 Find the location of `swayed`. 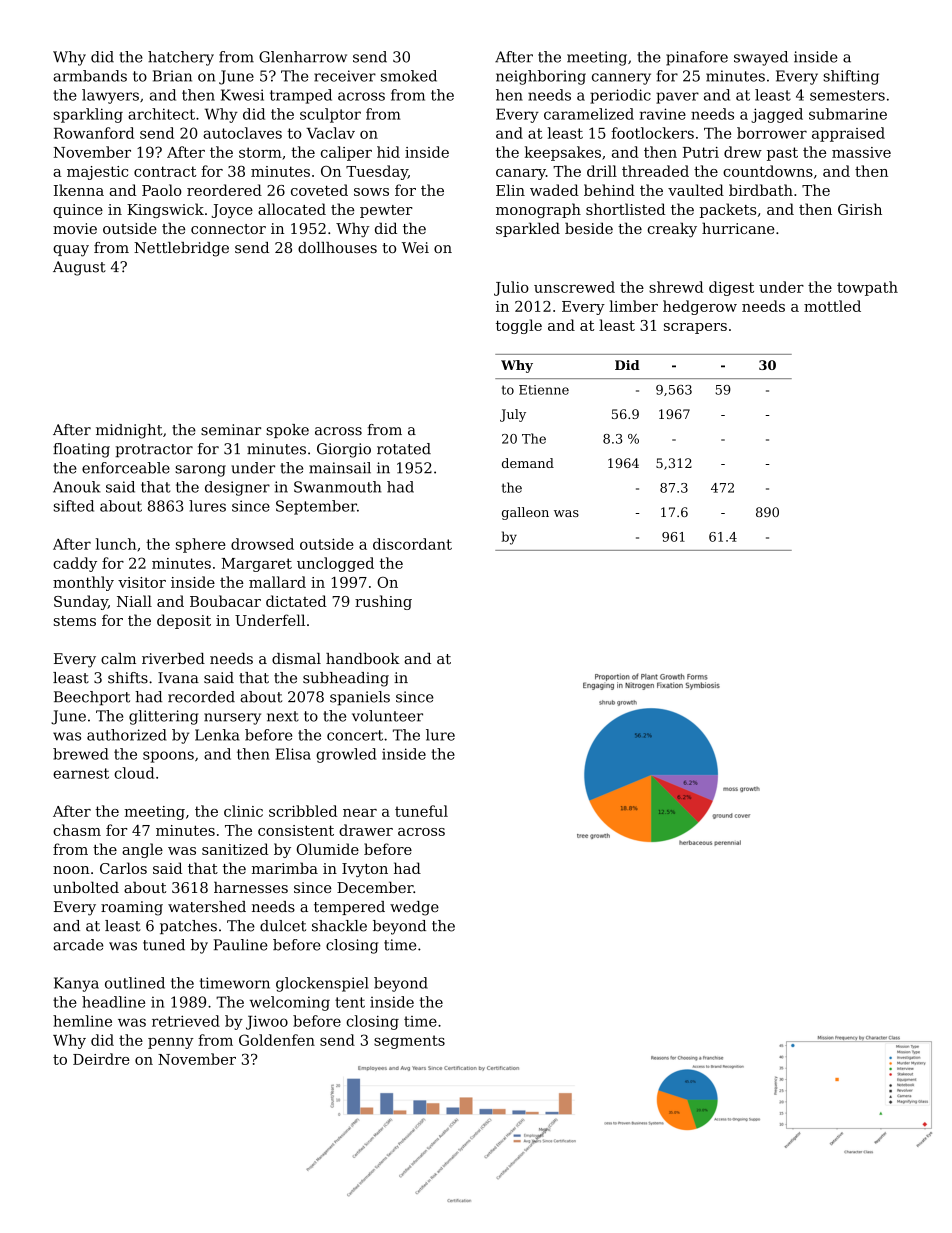

swayed is located at coordinates (761, 58).
